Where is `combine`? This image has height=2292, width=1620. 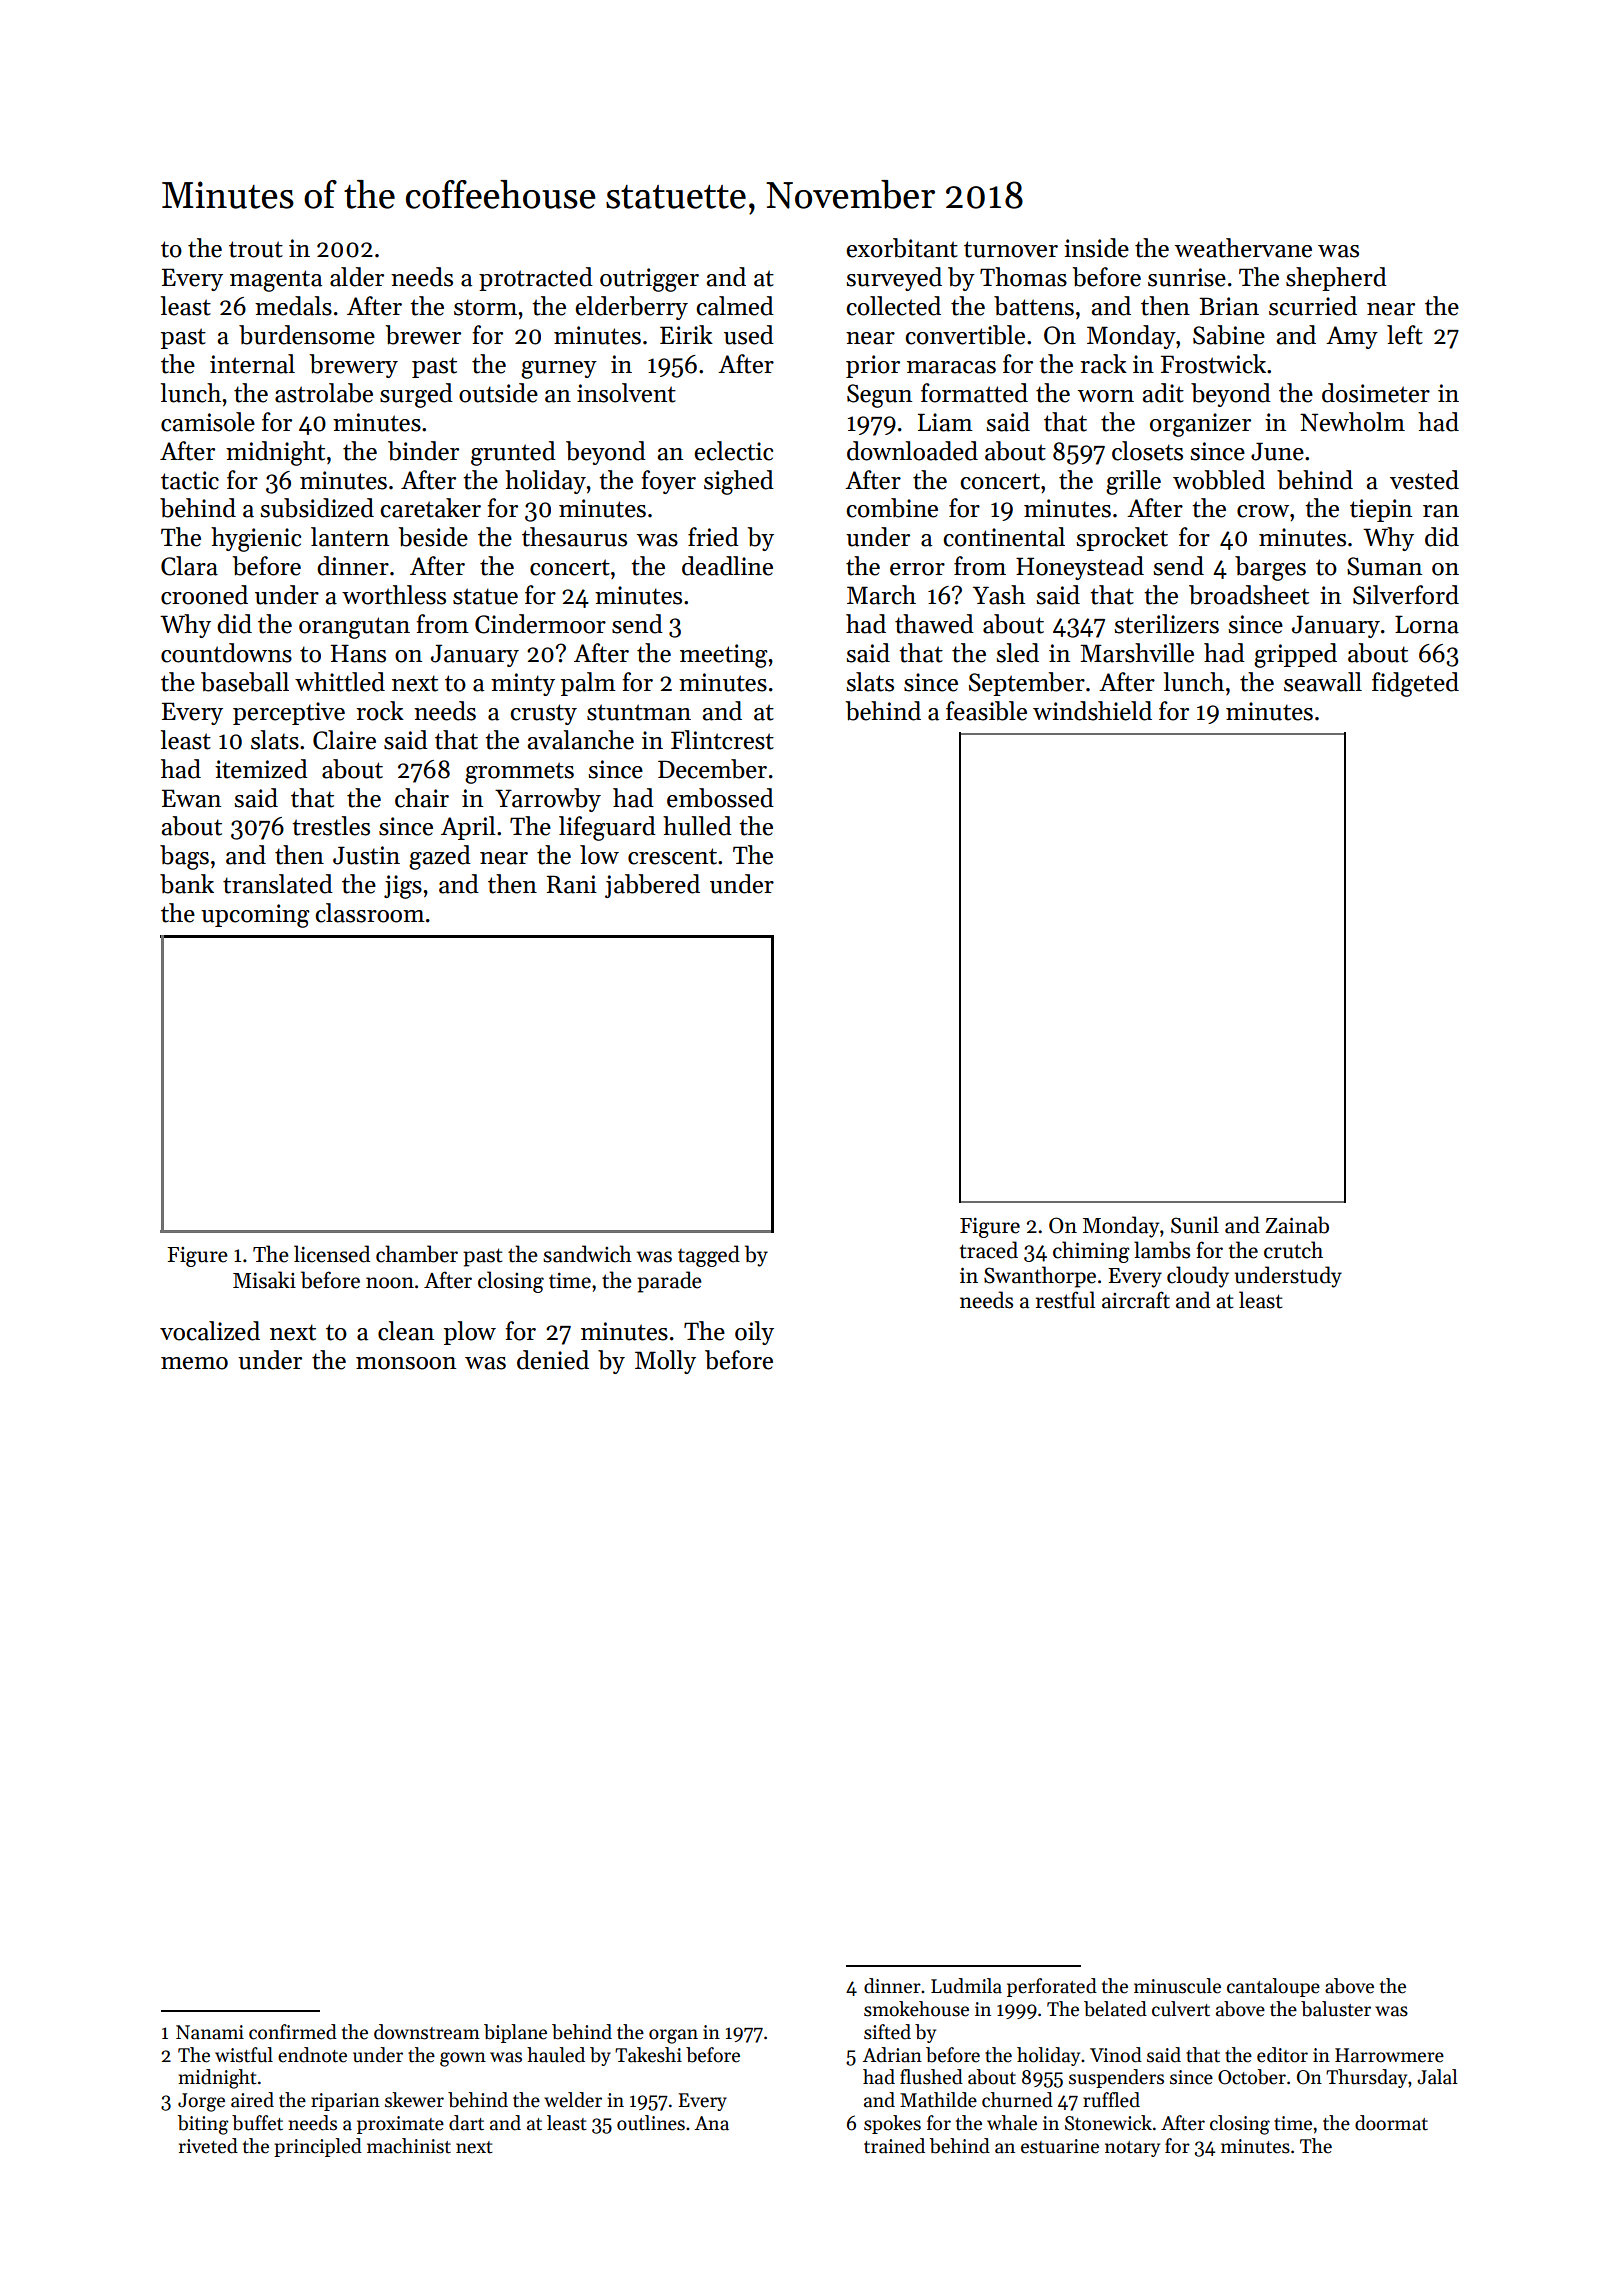
combine is located at coordinates (892, 508).
